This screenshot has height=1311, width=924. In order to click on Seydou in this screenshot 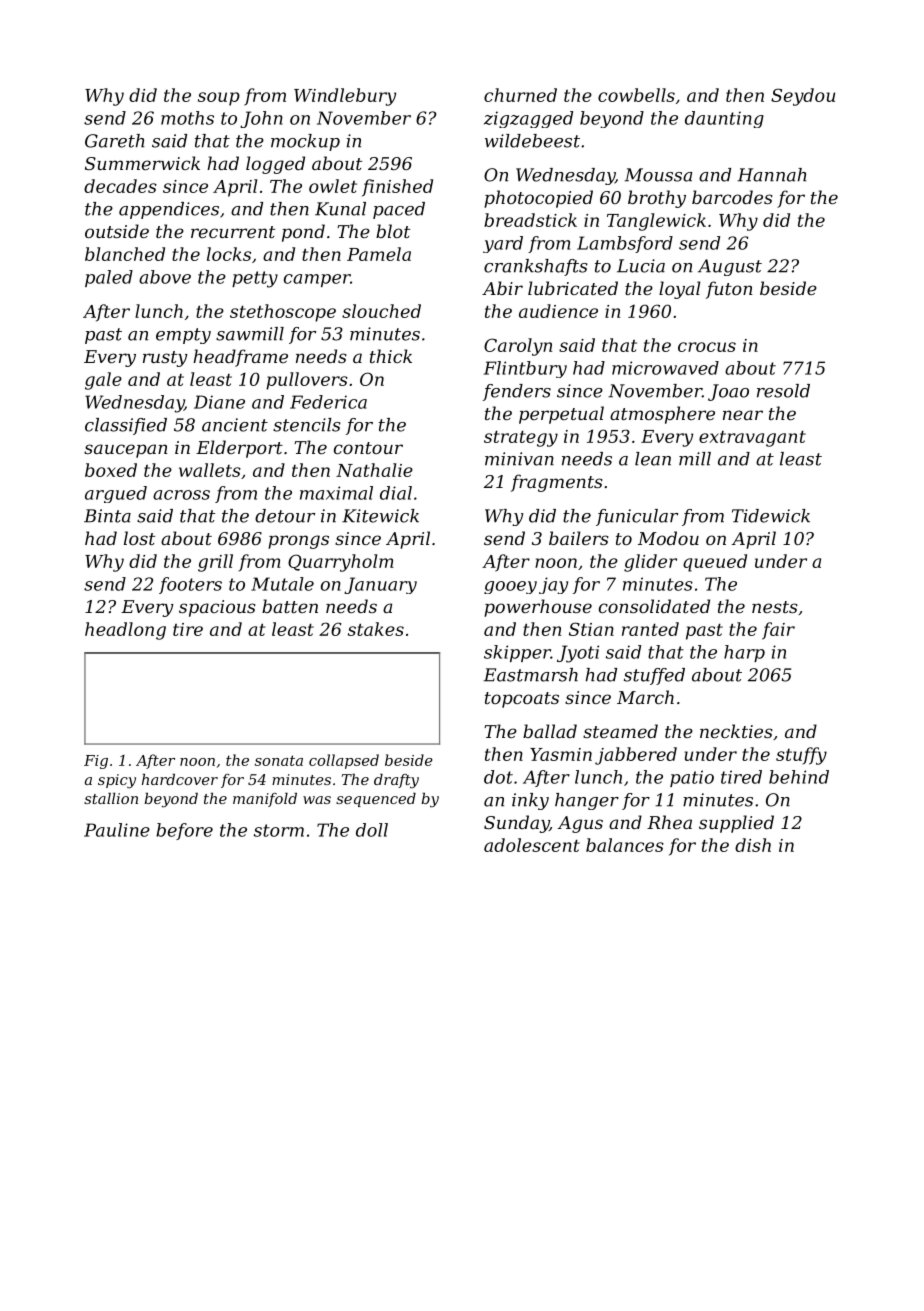, I will do `click(803, 97)`.
